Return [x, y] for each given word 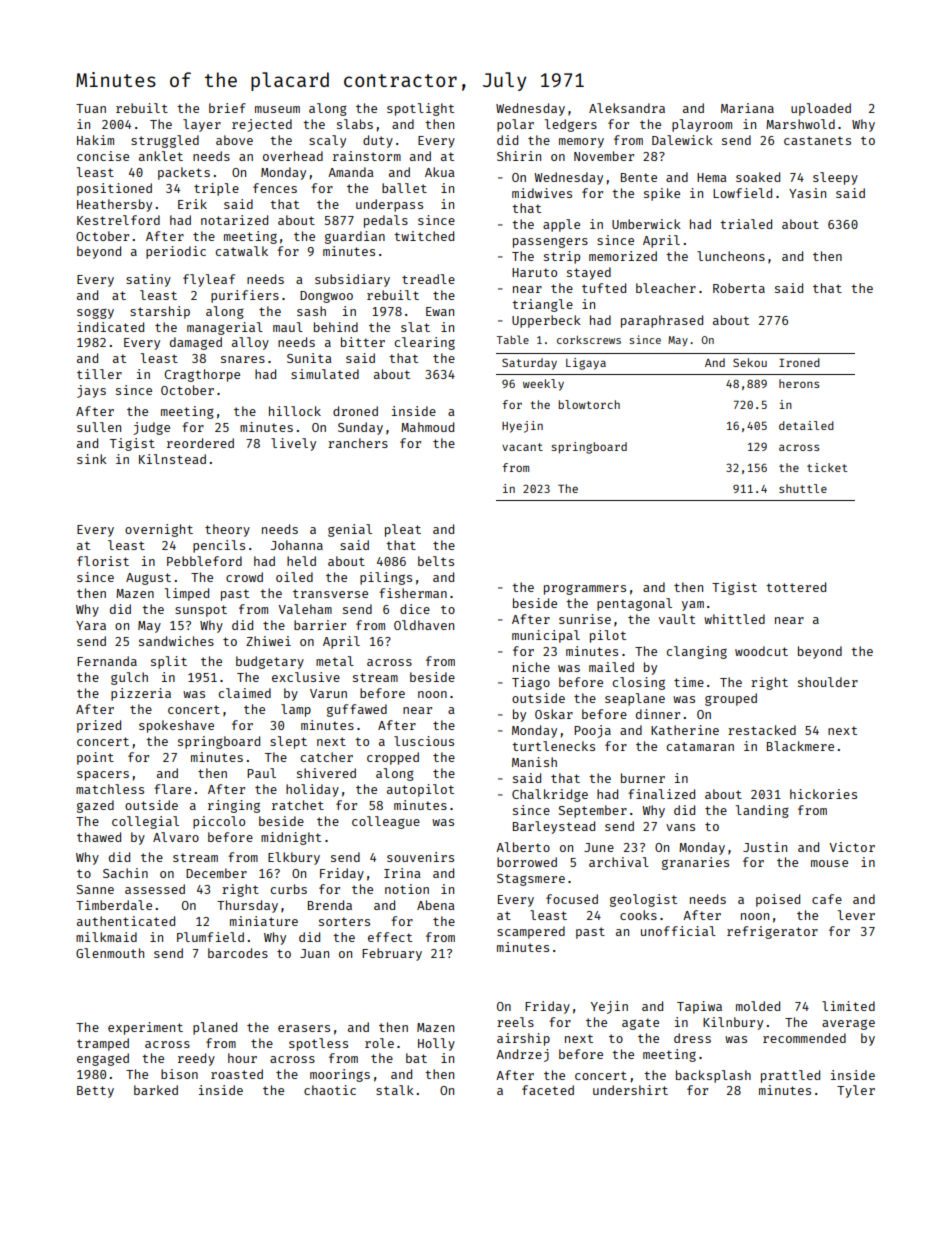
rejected [262, 125]
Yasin [807, 193]
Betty [95, 1092]
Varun [328, 693]
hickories [823, 794]
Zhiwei [268, 641]
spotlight [420, 109]
